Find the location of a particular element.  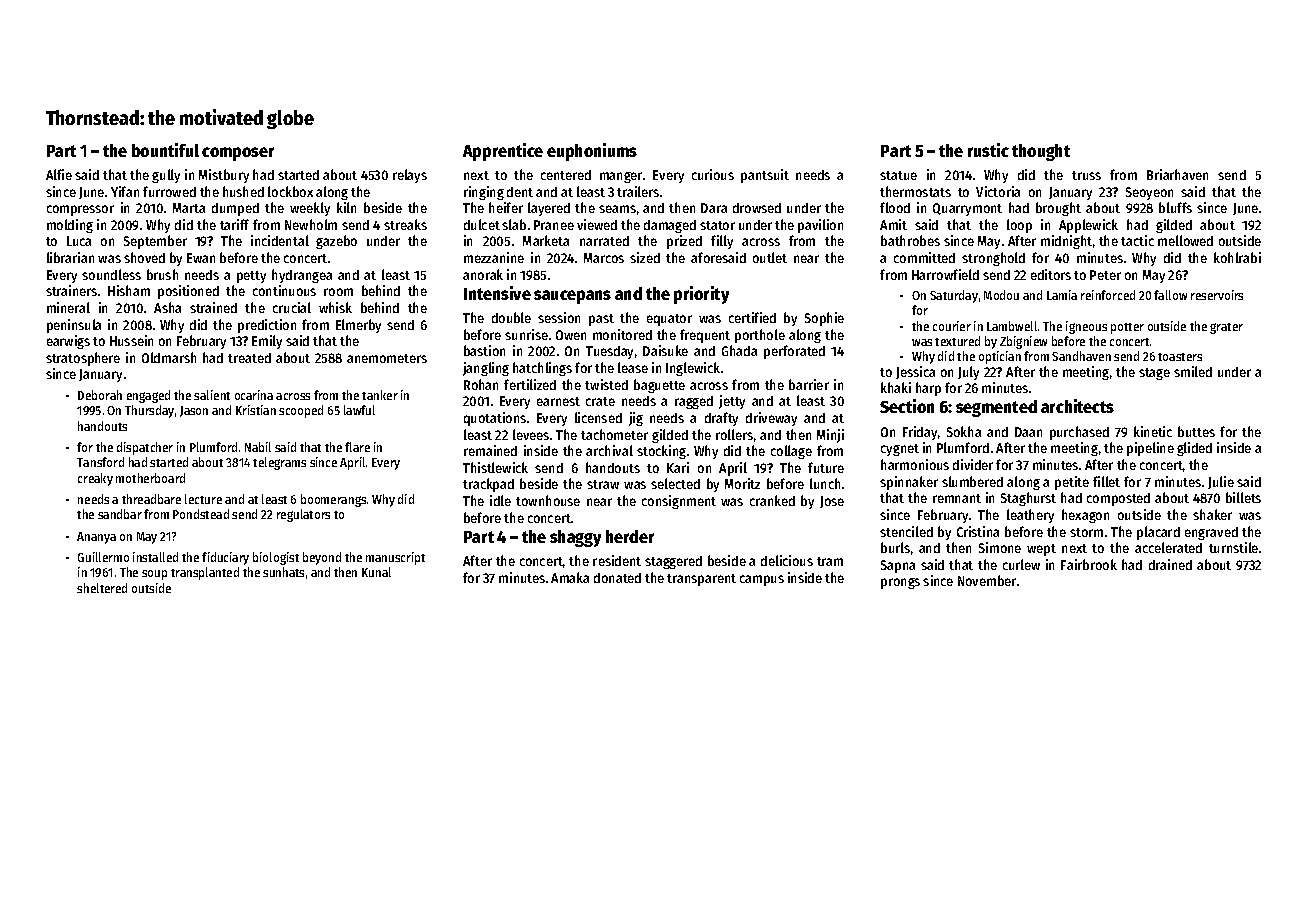

prongs is located at coordinates (900, 583).
